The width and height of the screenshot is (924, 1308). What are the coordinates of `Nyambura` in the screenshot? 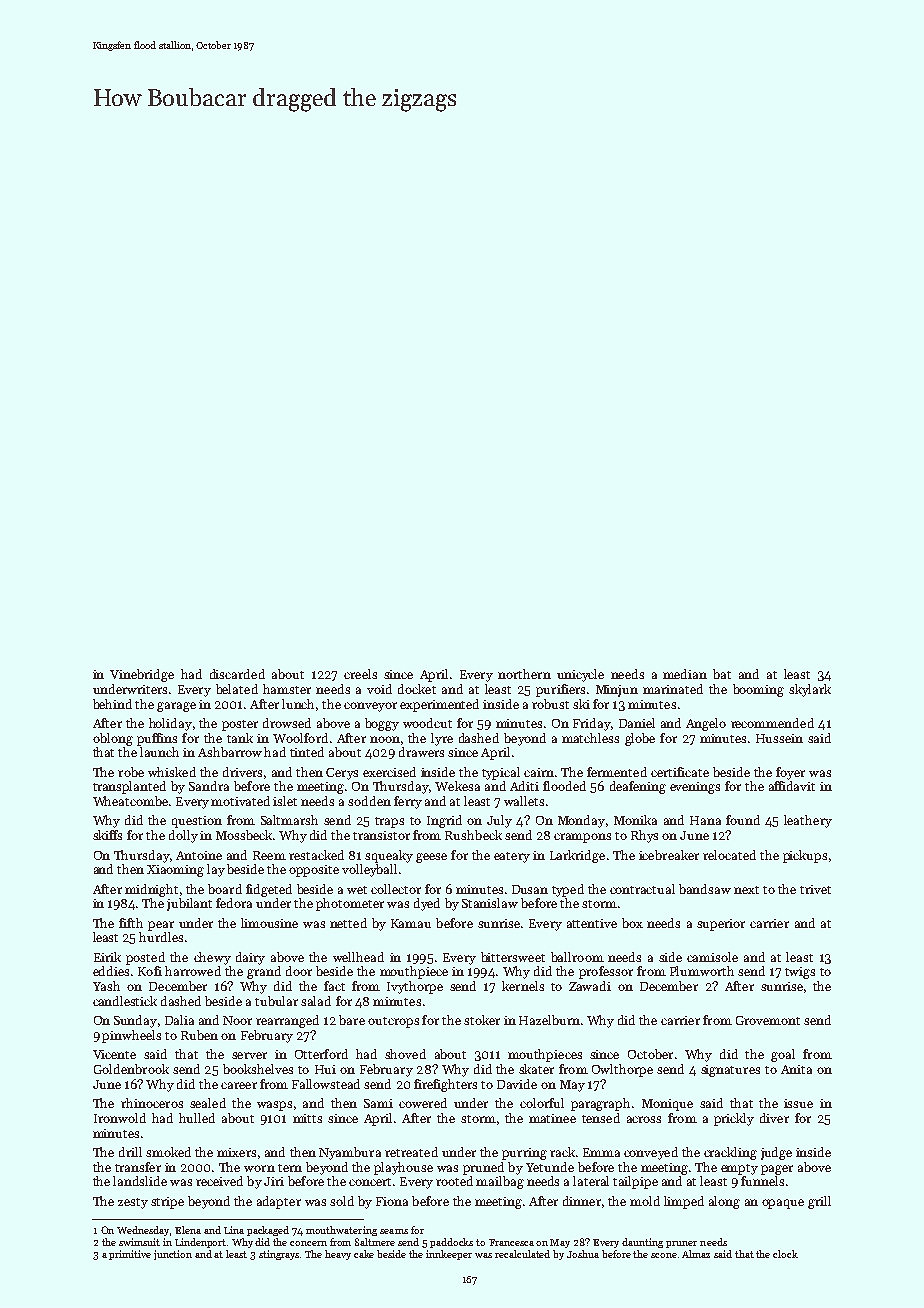 It's located at (350, 1153).
